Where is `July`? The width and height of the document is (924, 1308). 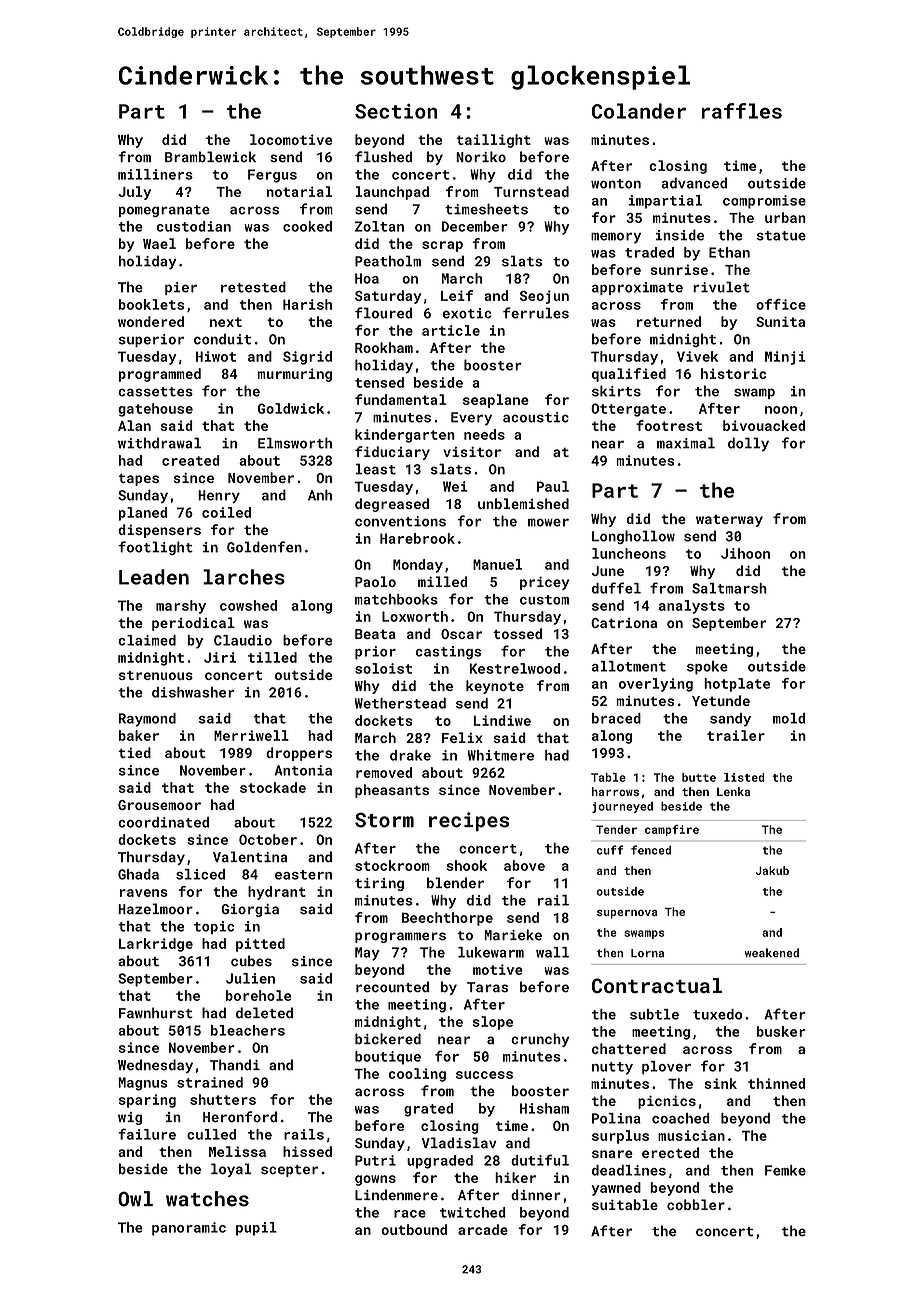
July is located at coordinates (134, 193).
